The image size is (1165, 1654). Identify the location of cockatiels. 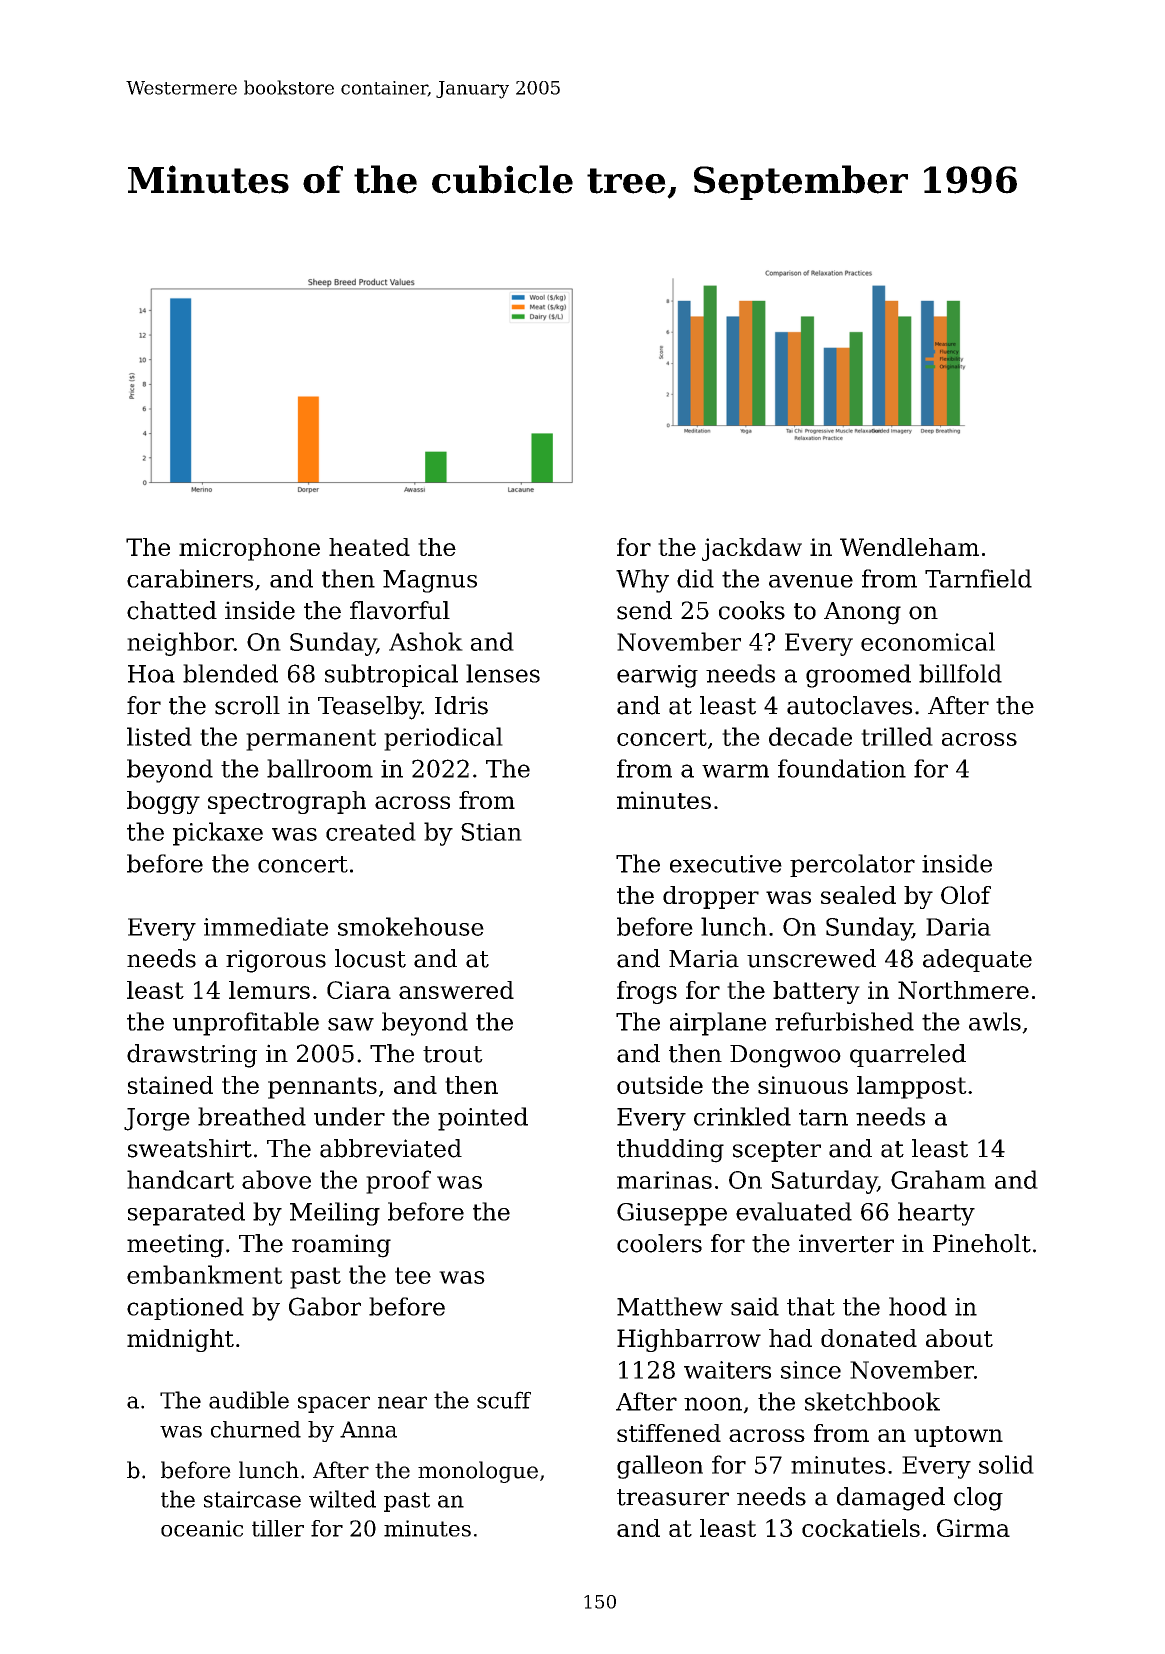
(861, 1528).
